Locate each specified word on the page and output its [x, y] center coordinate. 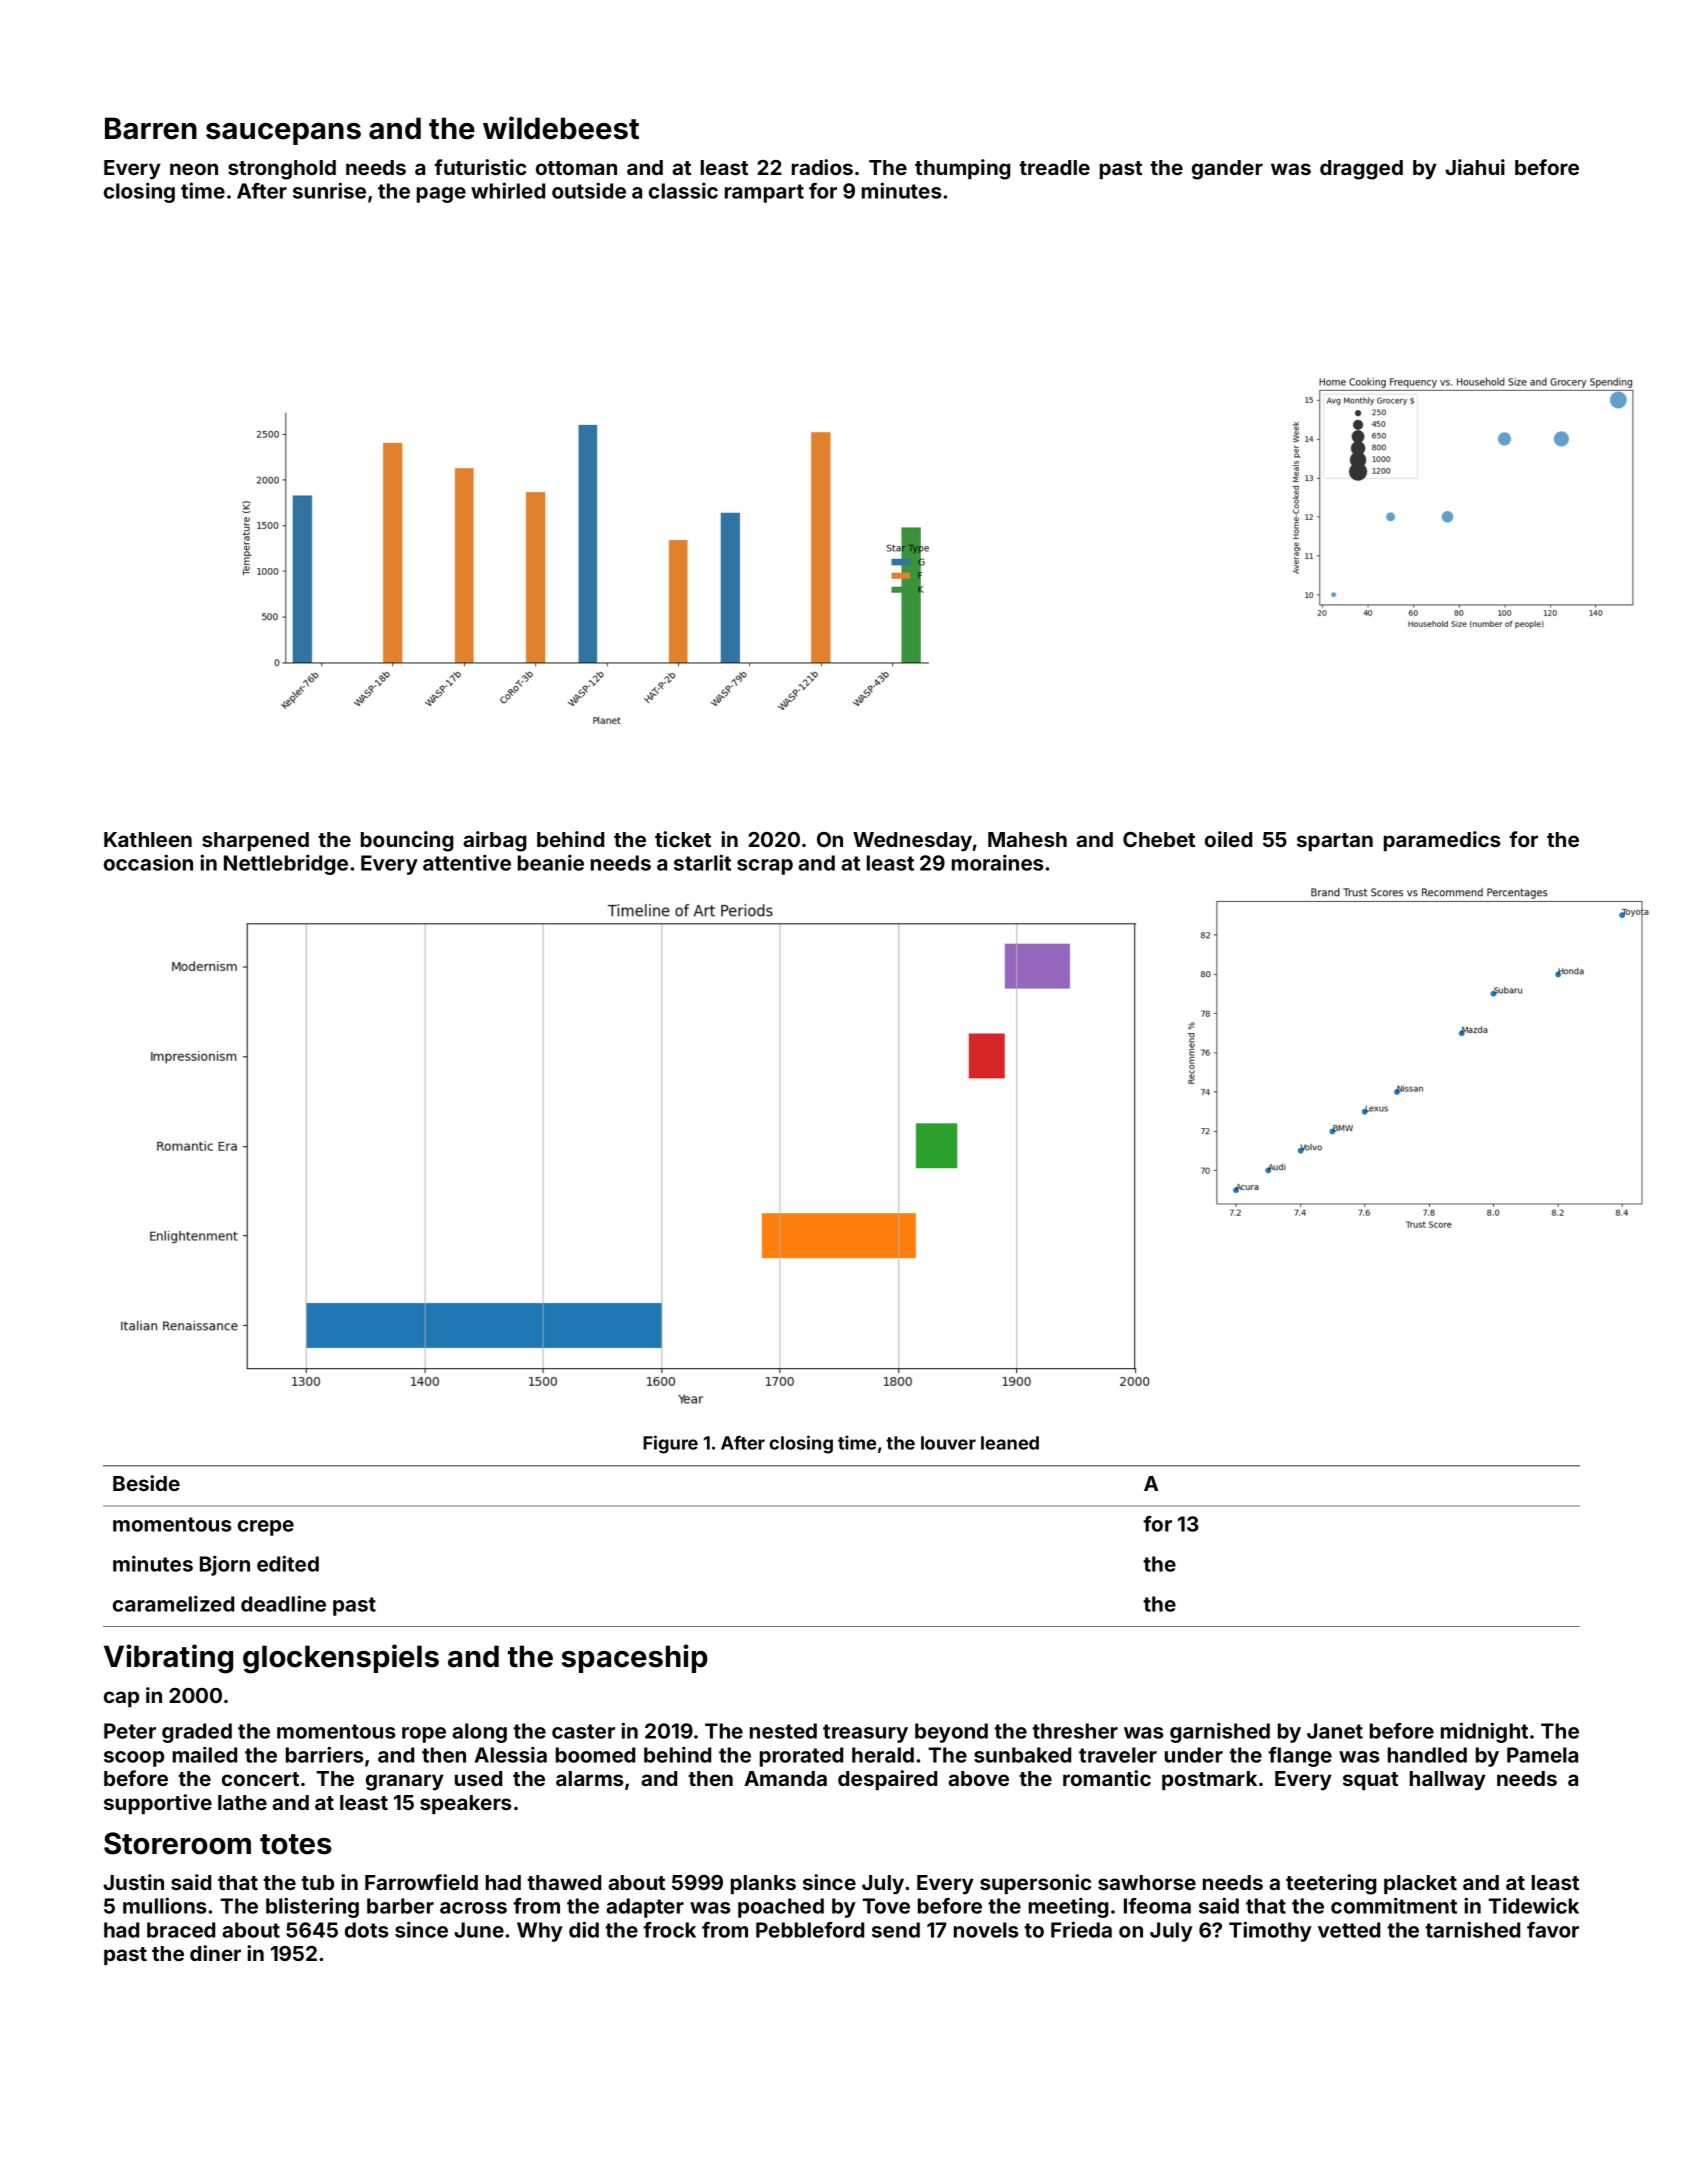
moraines [998, 862]
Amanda [785, 1778]
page [441, 195]
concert [260, 1779]
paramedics [1442, 841]
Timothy [1270, 1931]
